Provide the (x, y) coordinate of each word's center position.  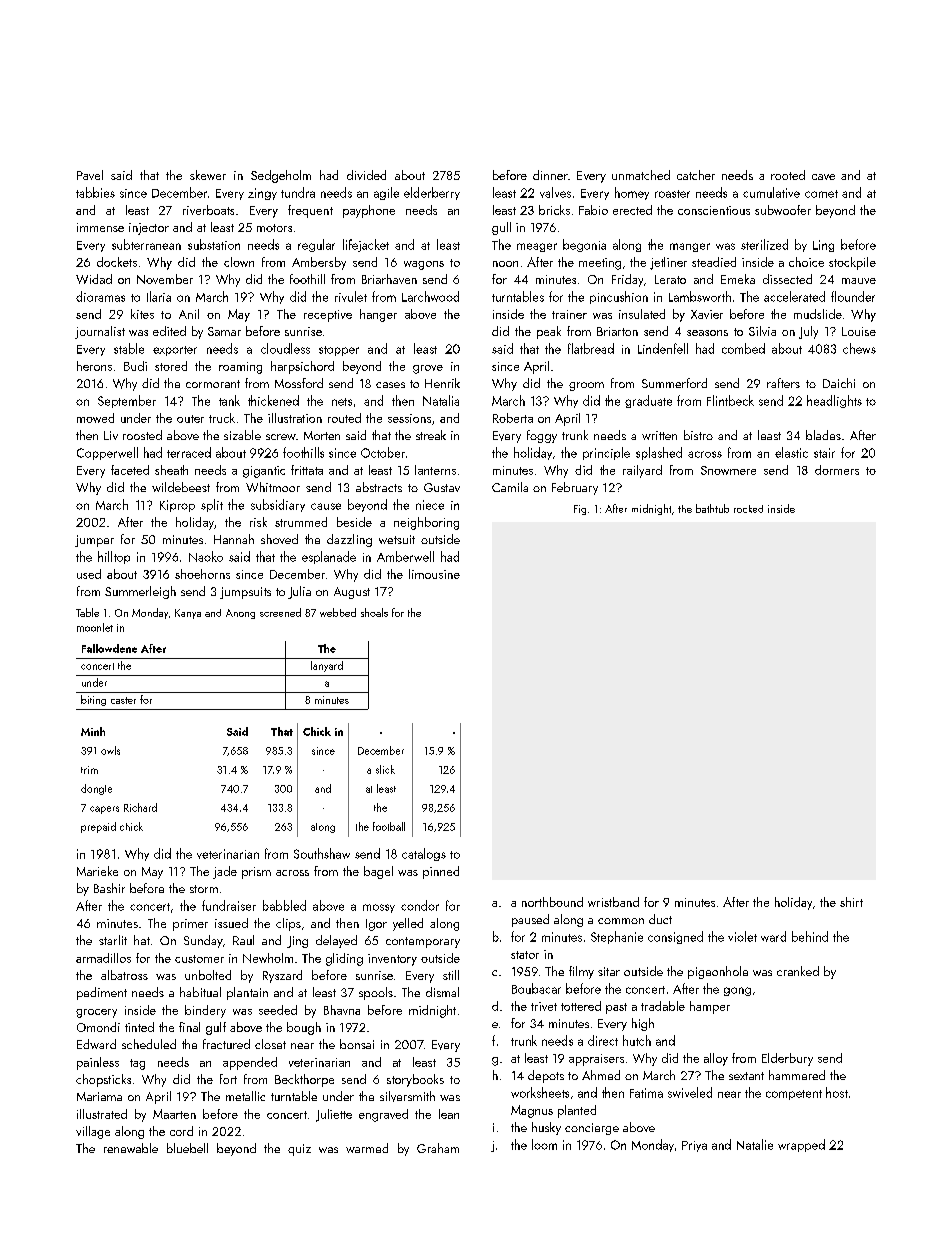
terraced (189, 452)
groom (586, 386)
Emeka (738, 279)
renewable (131, 1148)
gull (501, 228)
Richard (140, 807)
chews (859, 348)
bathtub (712, 508)
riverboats (208, 210)
